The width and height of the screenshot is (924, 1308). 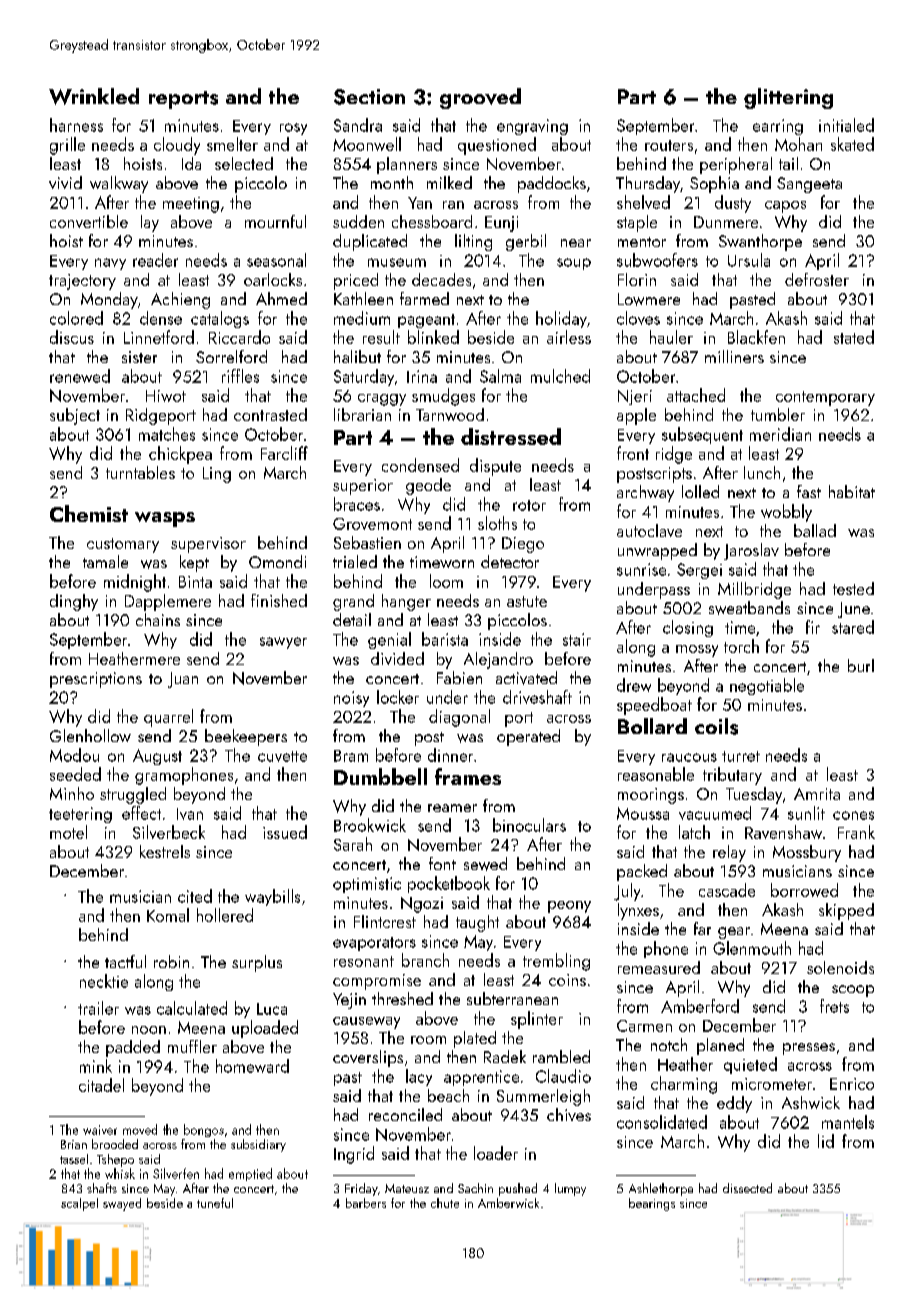 I want to click on Amberwick, so click(x=508, y=1203).
